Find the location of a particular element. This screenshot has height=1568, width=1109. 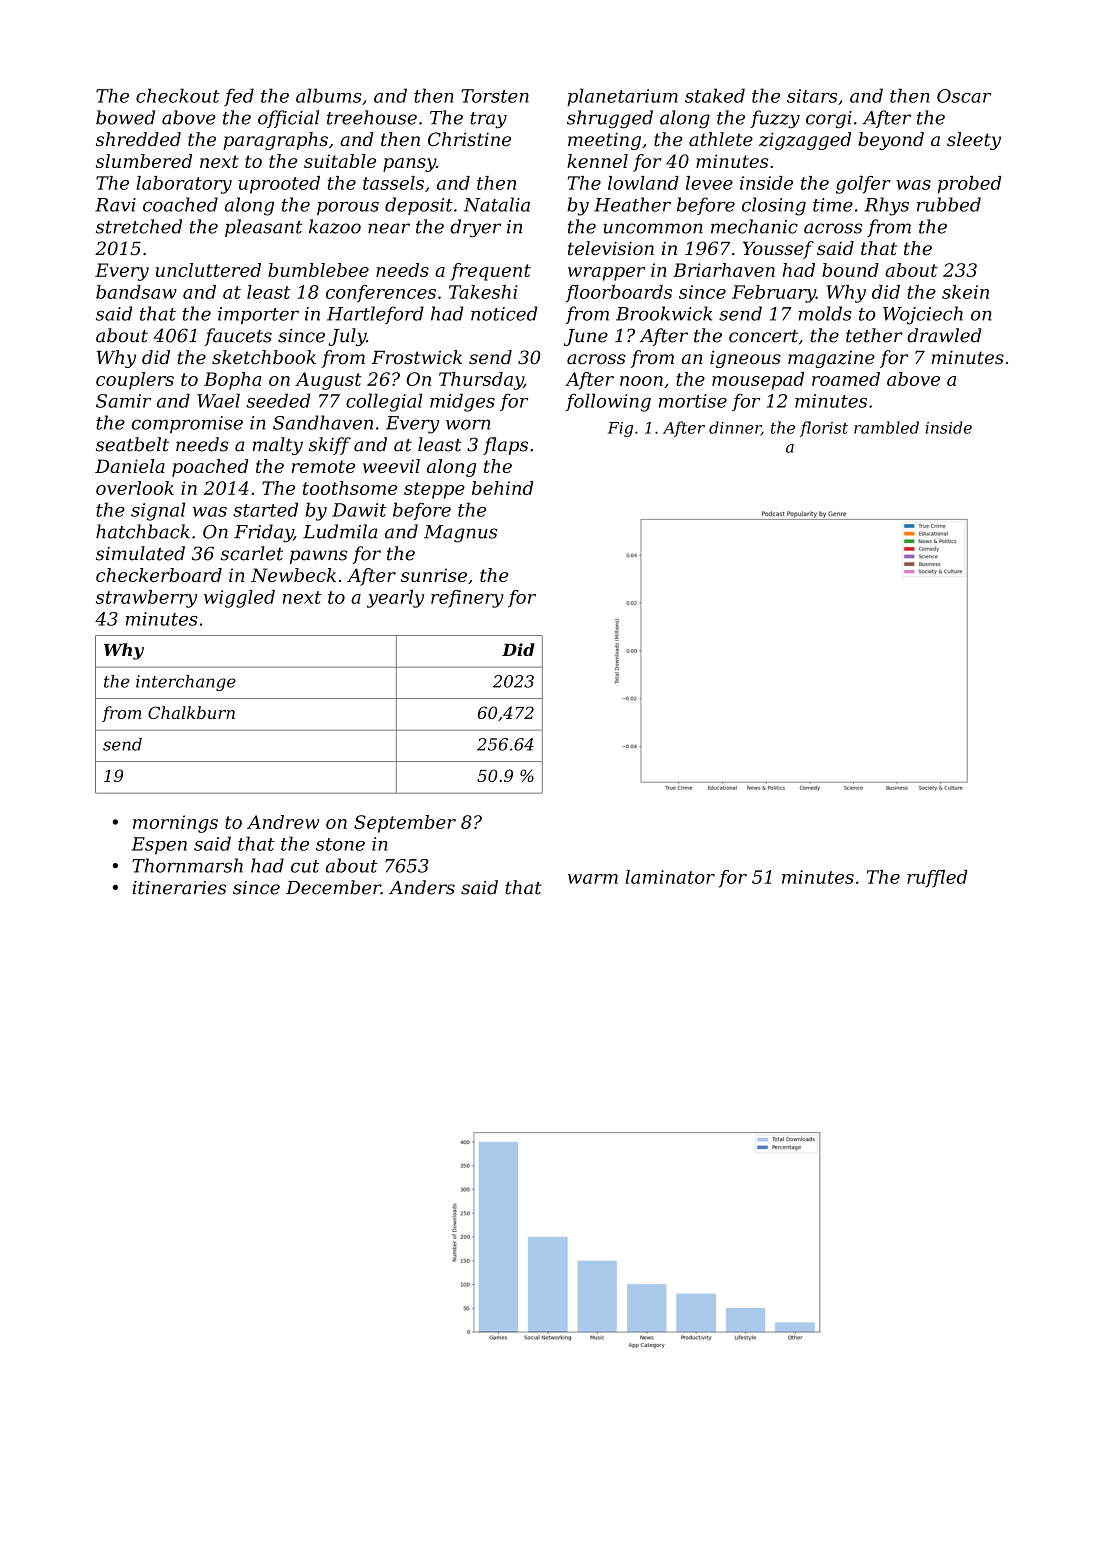

Torsten is located at coordinates (495, 96).
